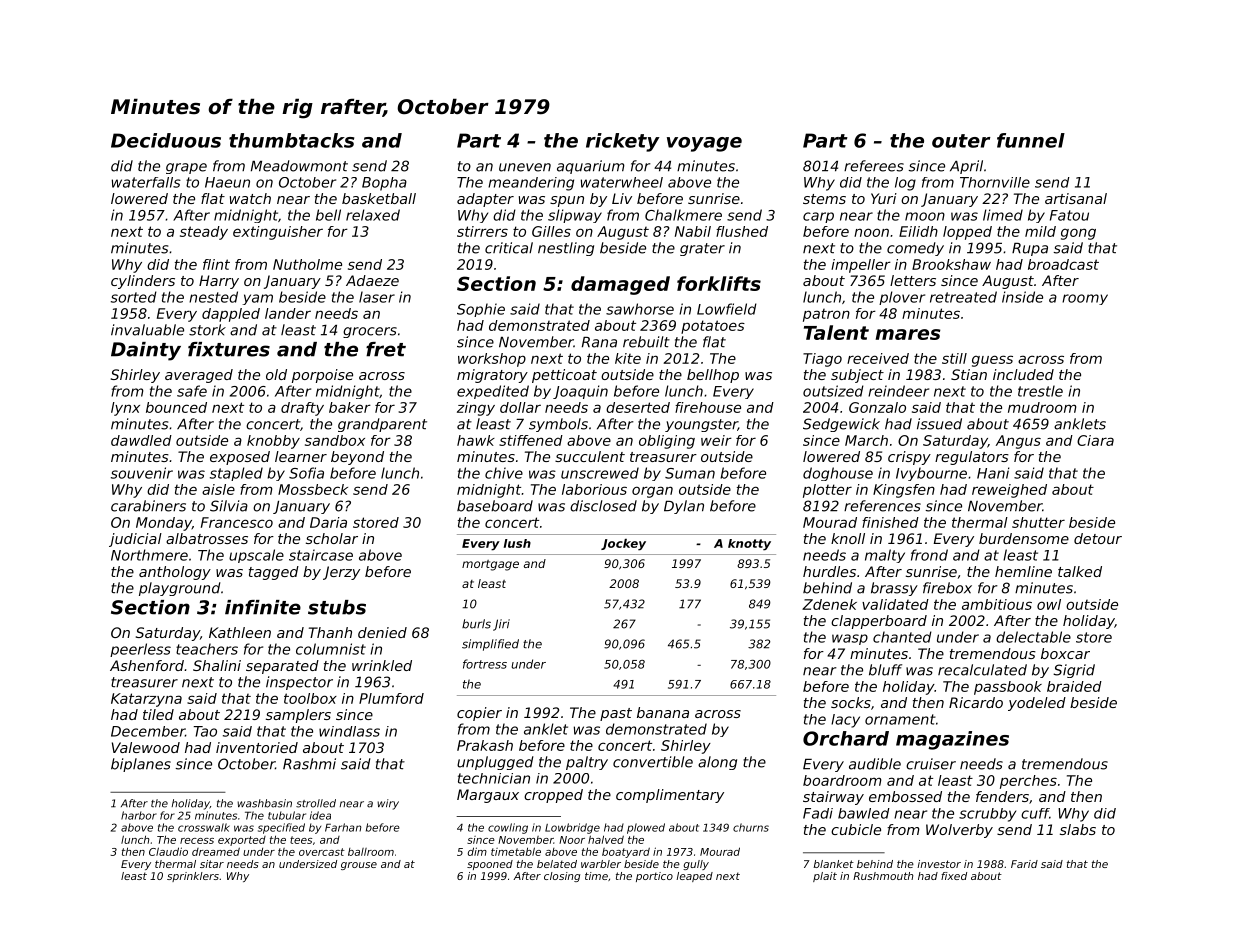 Image resolution: width=1233 pixels, height=952 pixels. I want to click on cylinders, so click(143, 282).
